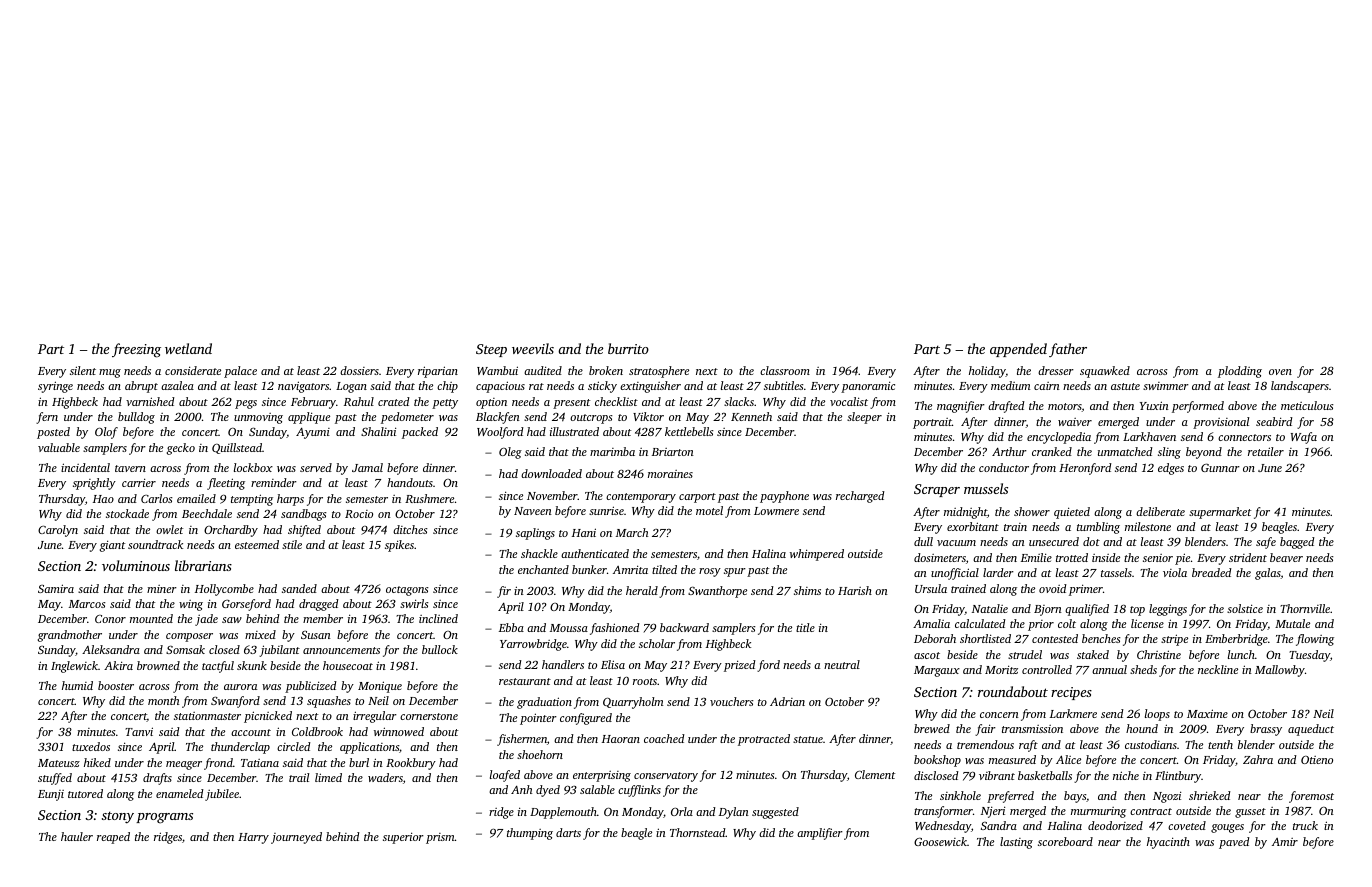  Describe the element at coordinates (698, 832) in the document. I see `Thornstead` at that location.
